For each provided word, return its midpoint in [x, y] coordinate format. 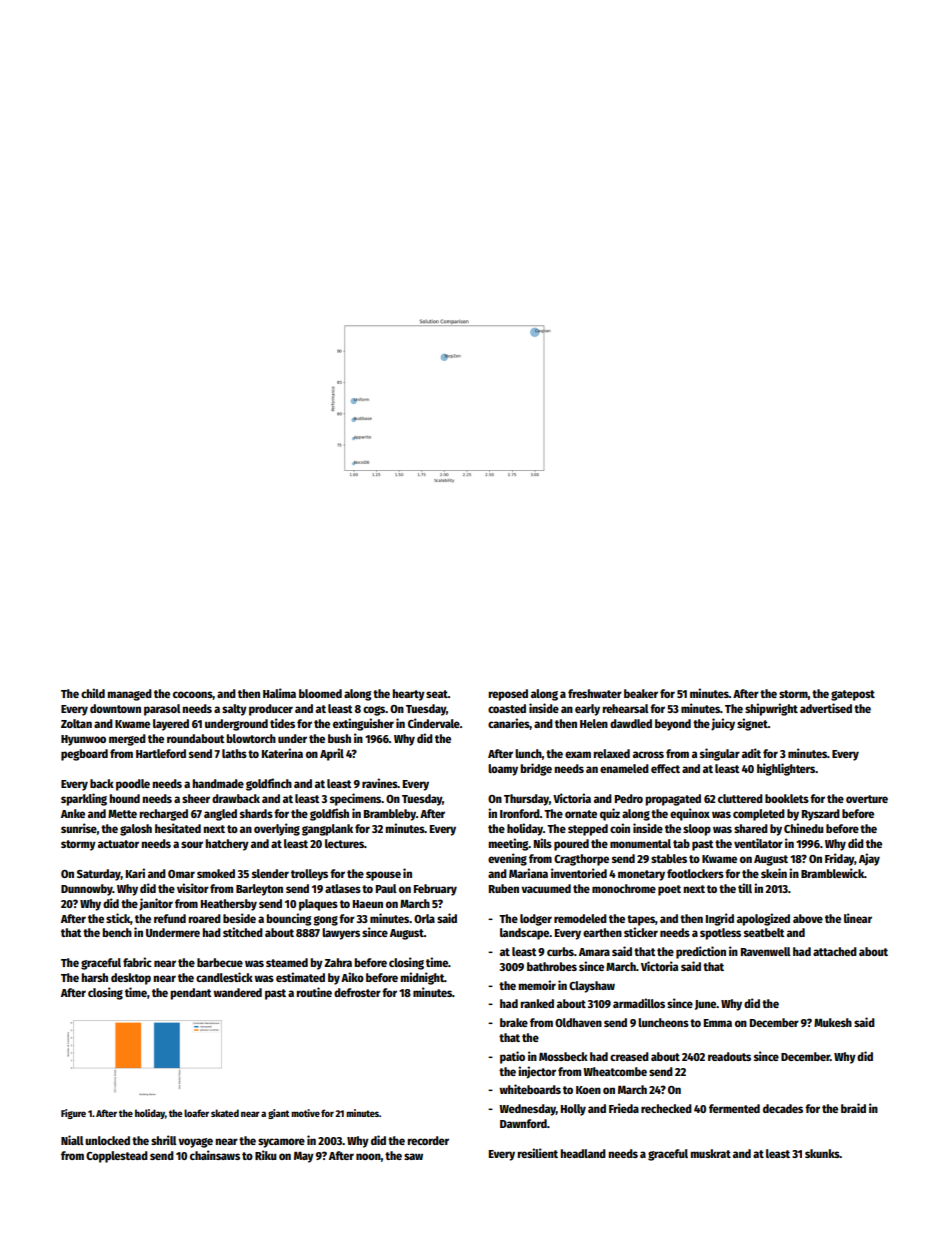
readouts [729, 1056]
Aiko [352, 977]
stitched [243, 932]
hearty [408, 695]
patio [512, 1057]
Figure [73, 1114]
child [93, 693]
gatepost [853, 695]
